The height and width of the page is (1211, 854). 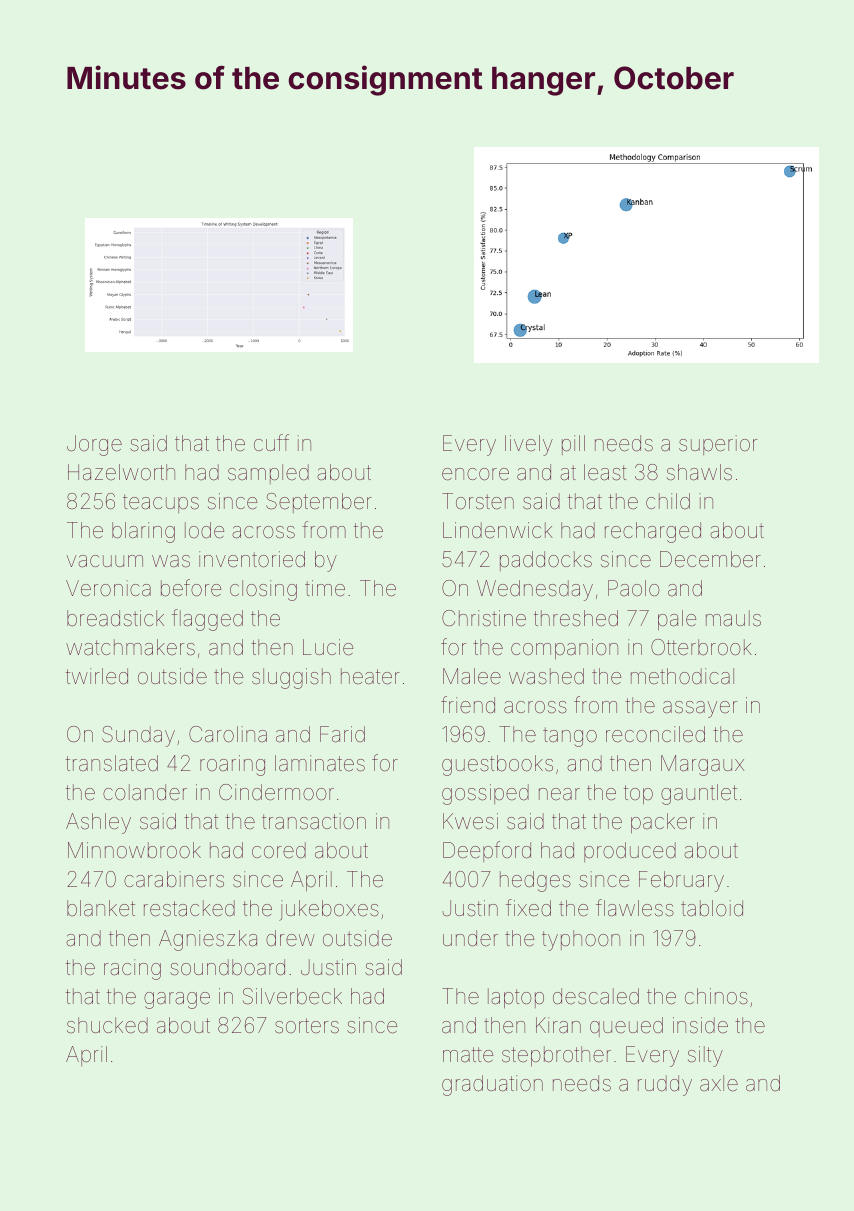 I want to click on hedges, so click(x=535, y=881).
